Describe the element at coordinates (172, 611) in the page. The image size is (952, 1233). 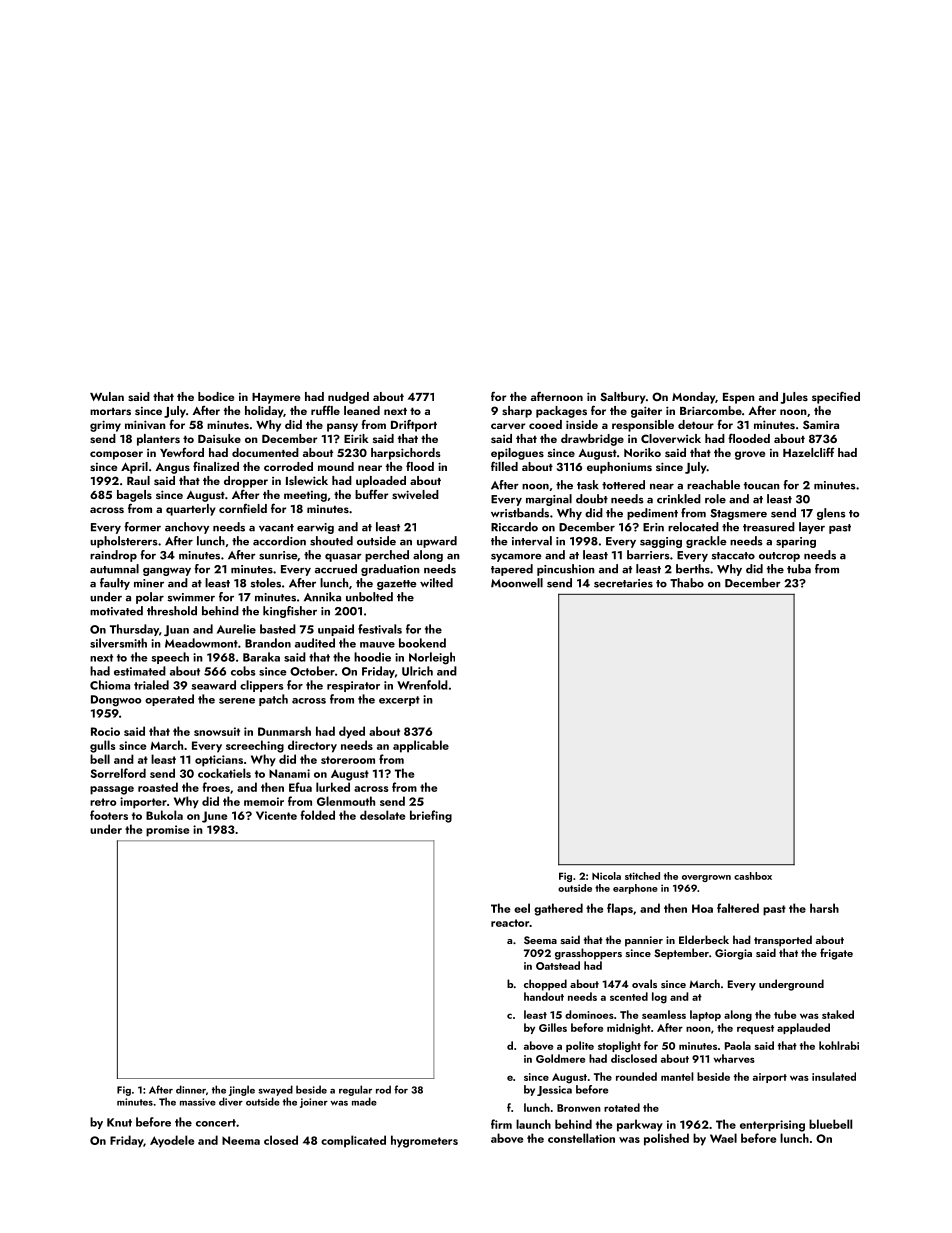
I see `threshold` at that location.
